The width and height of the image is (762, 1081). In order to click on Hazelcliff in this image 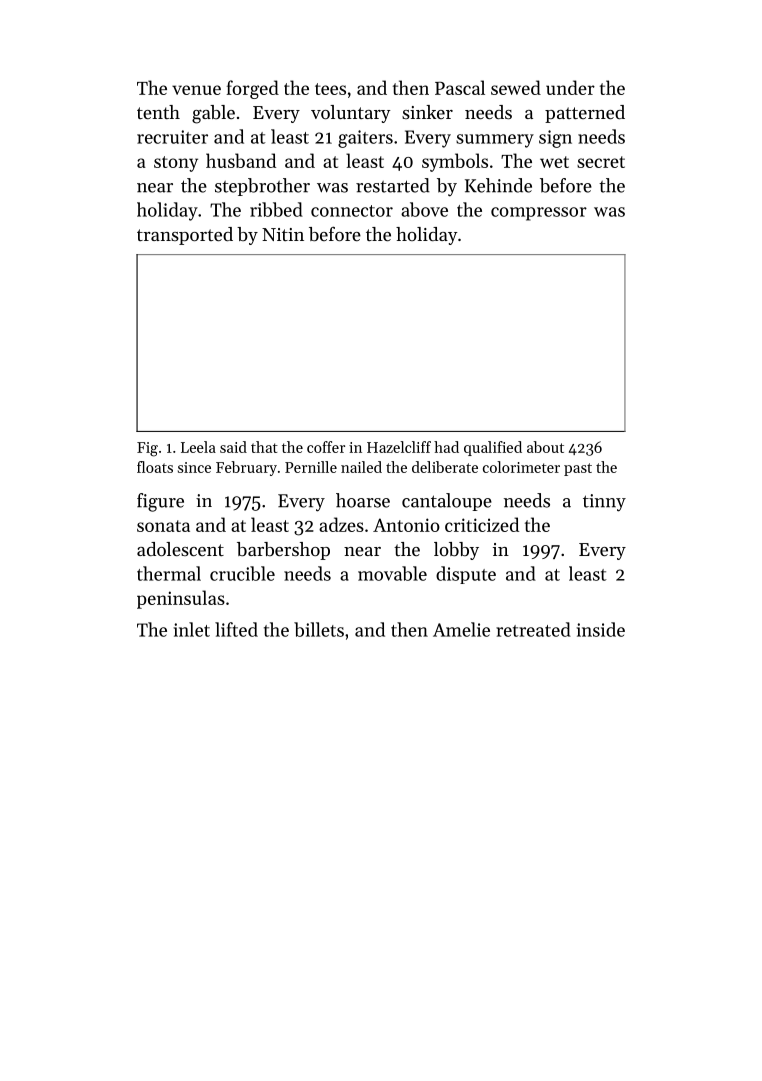, I will do `click(399, 447)`.
